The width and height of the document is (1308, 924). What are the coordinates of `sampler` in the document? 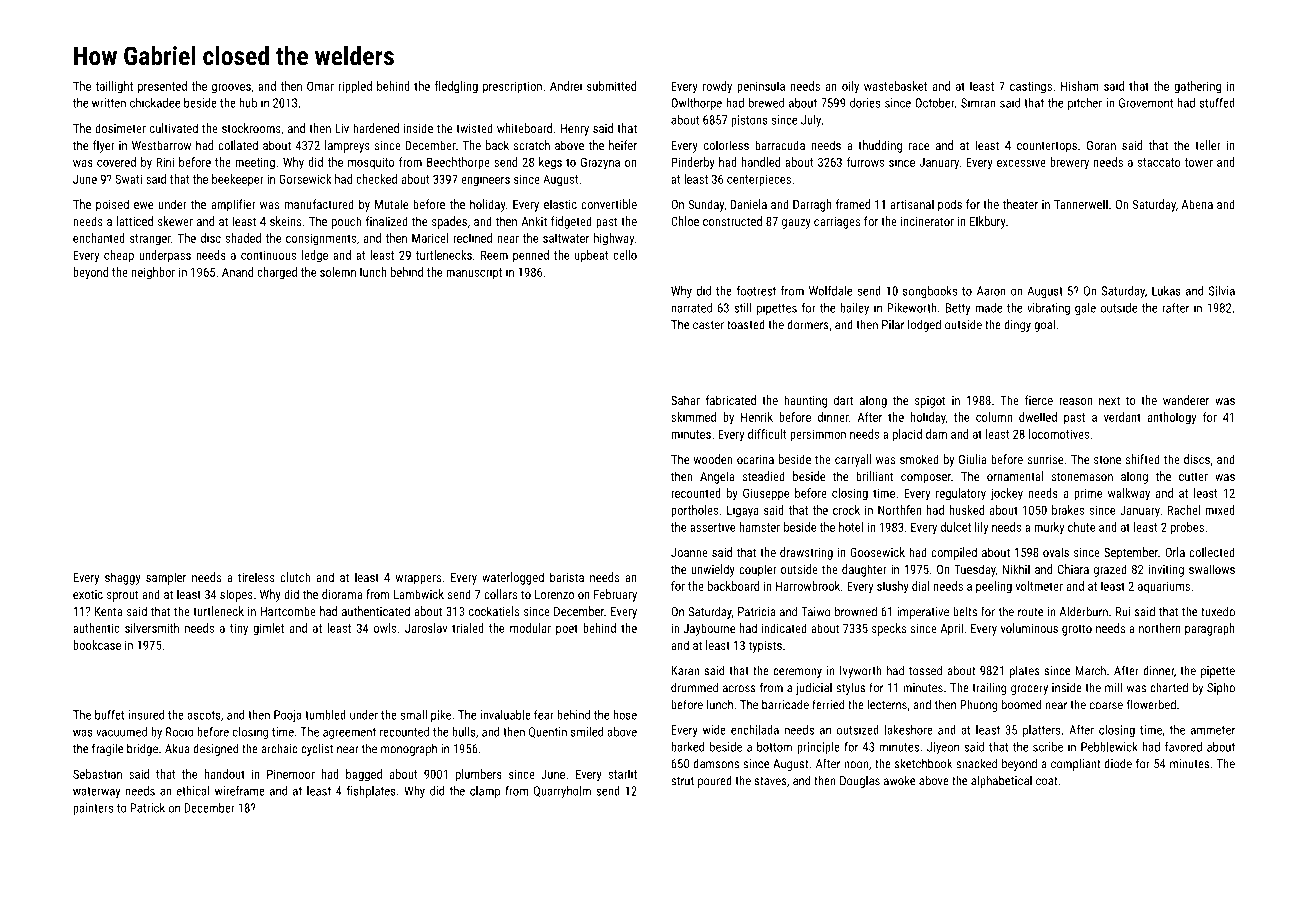 It's located at (166, 578).
